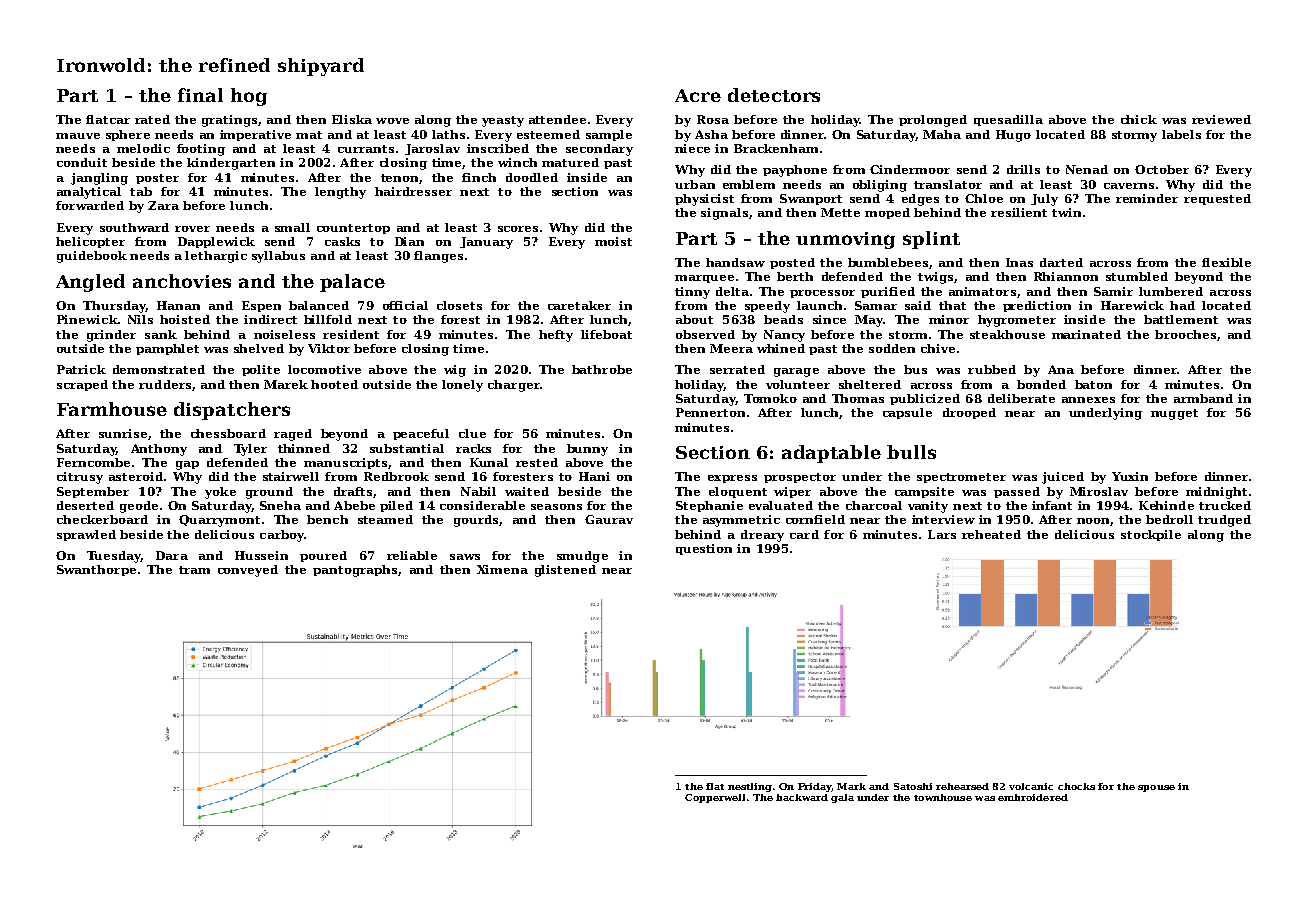  I want to click on Mette, so click(840, 212).
